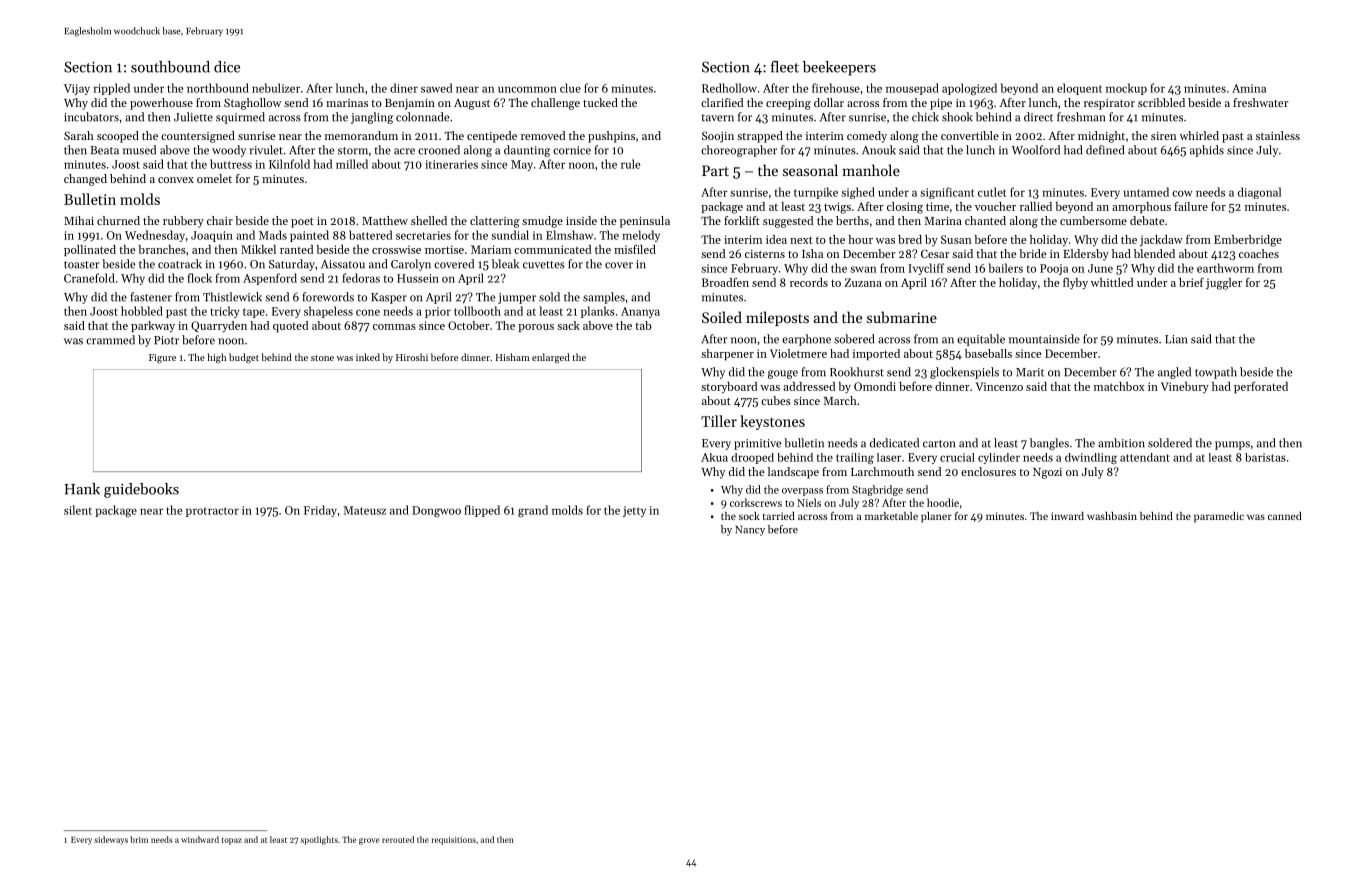 This document has width=1372, height=887. Describe the element at coordinates (369, 841) in the document. I see `grove` at that location.
